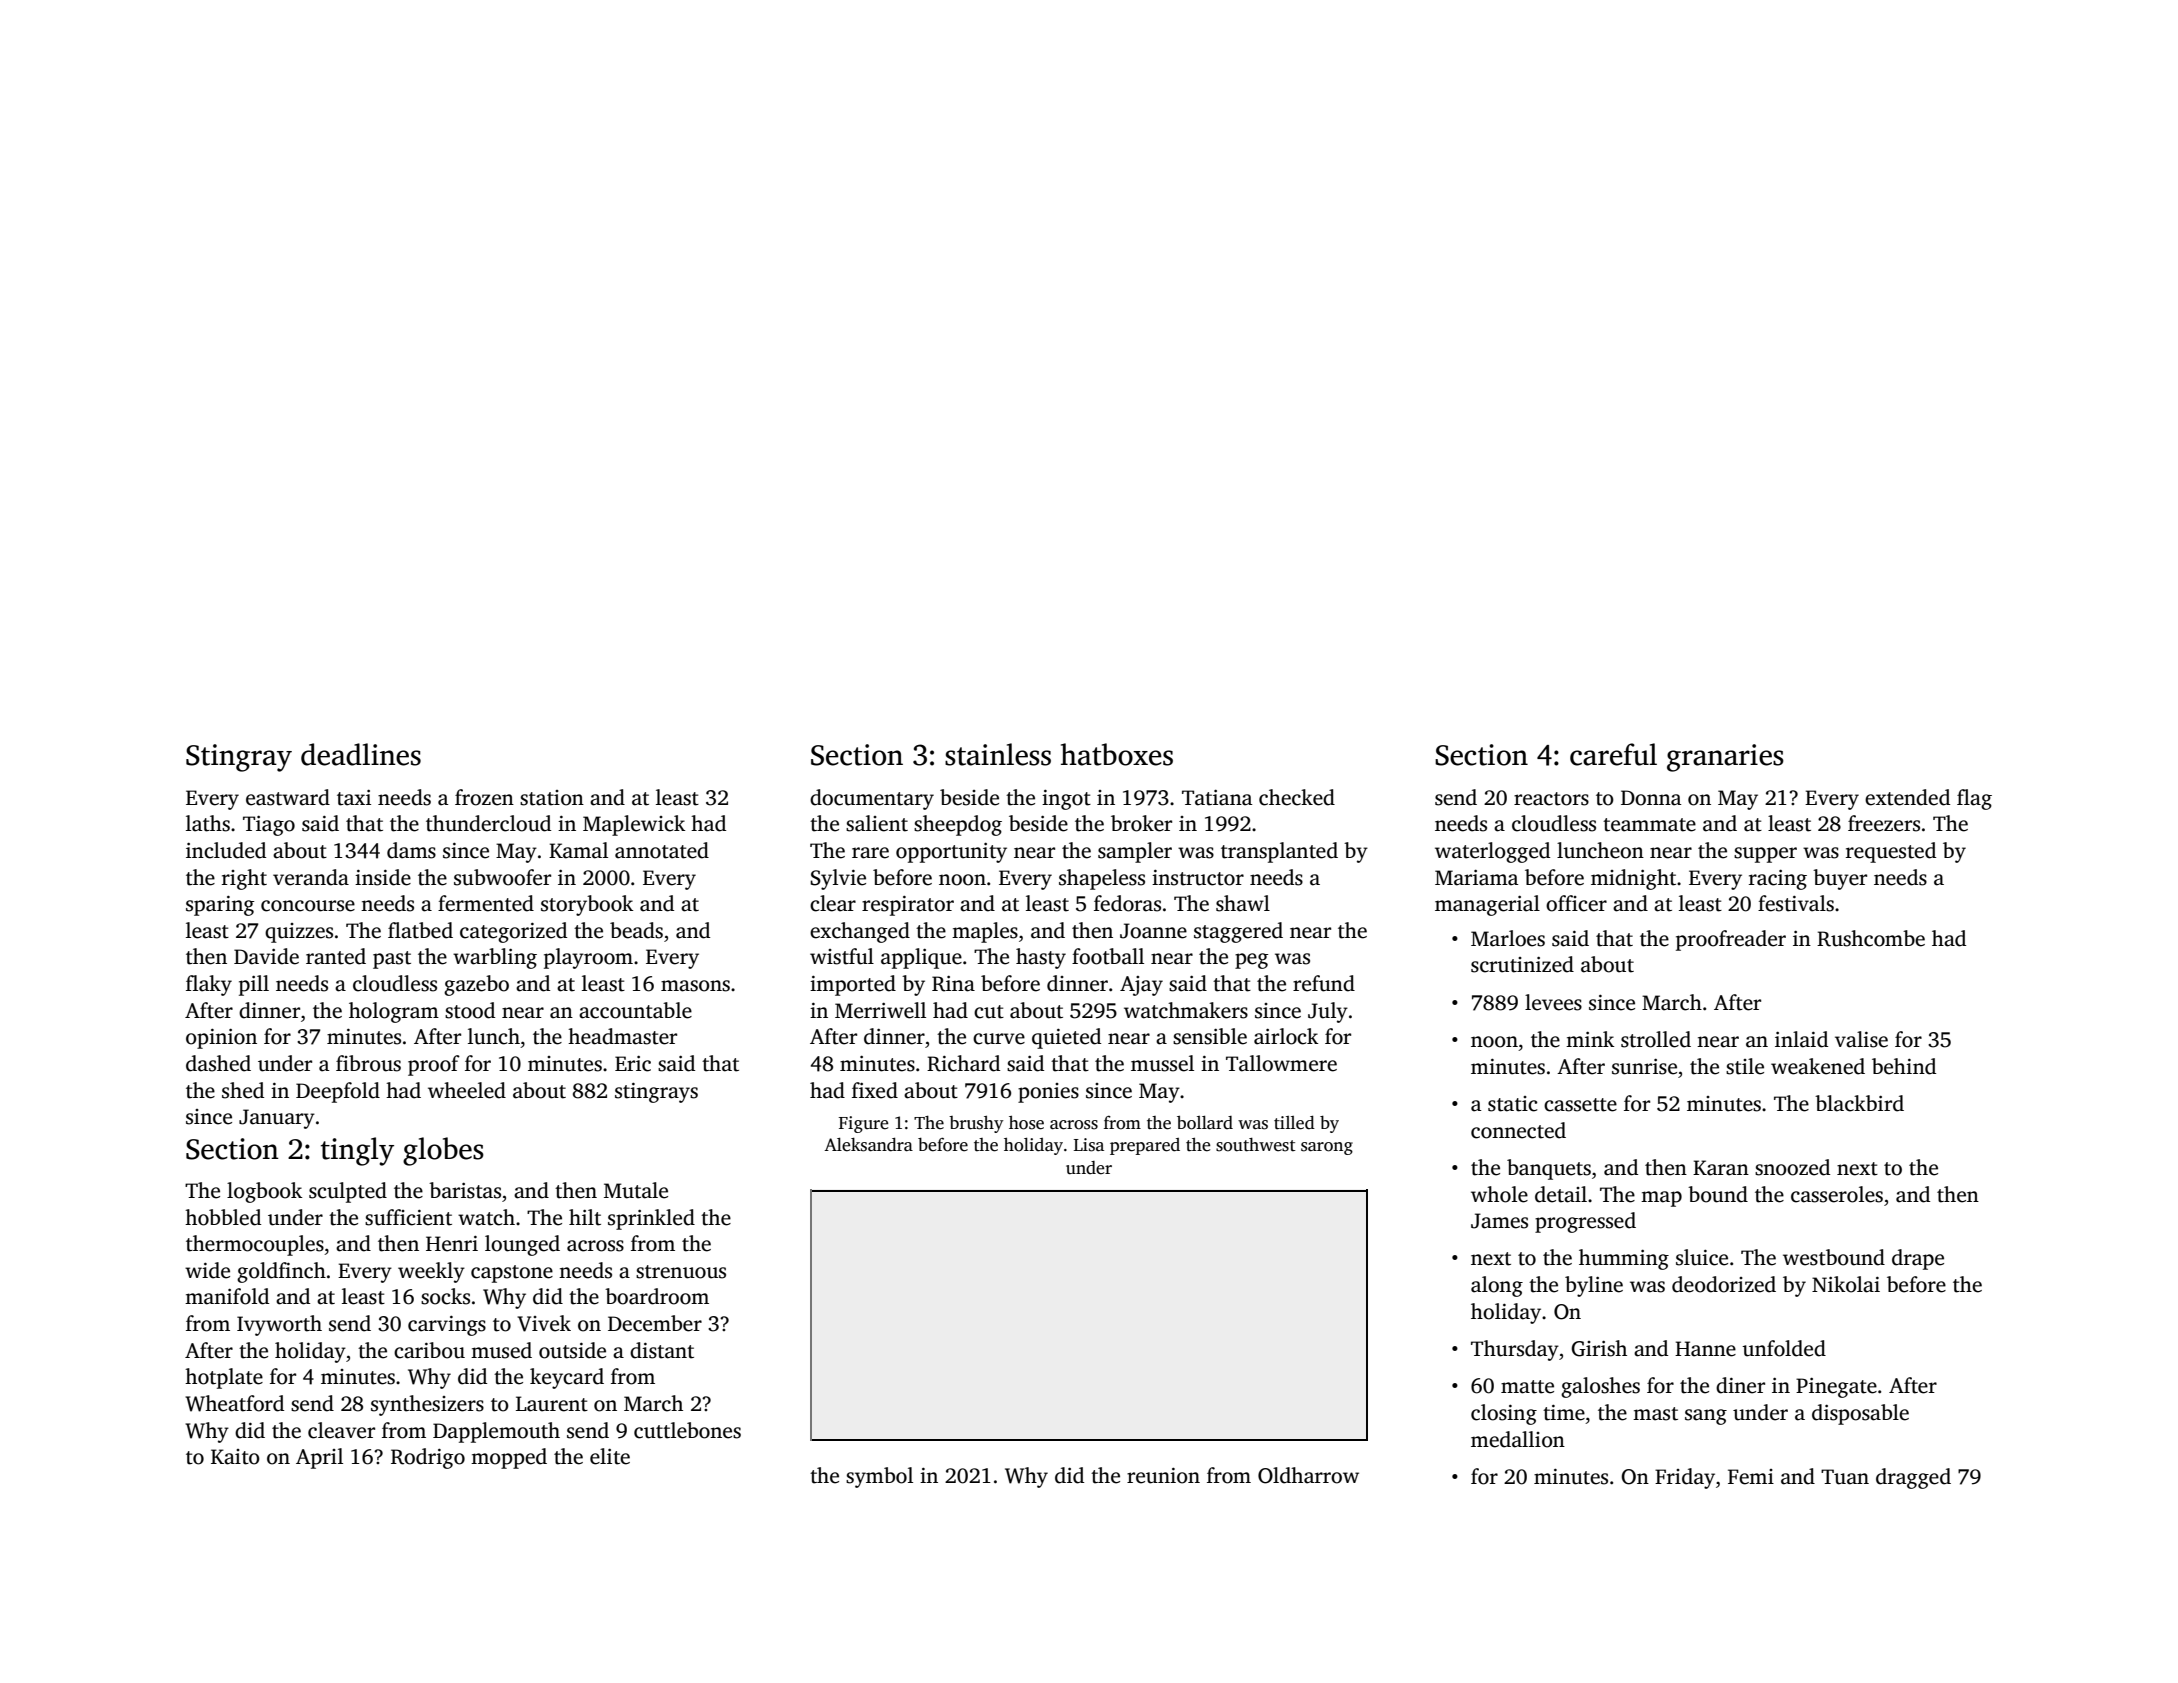  Describe the element at coordinates (341, 1430) in the image. I see `cleaver` at that location.
